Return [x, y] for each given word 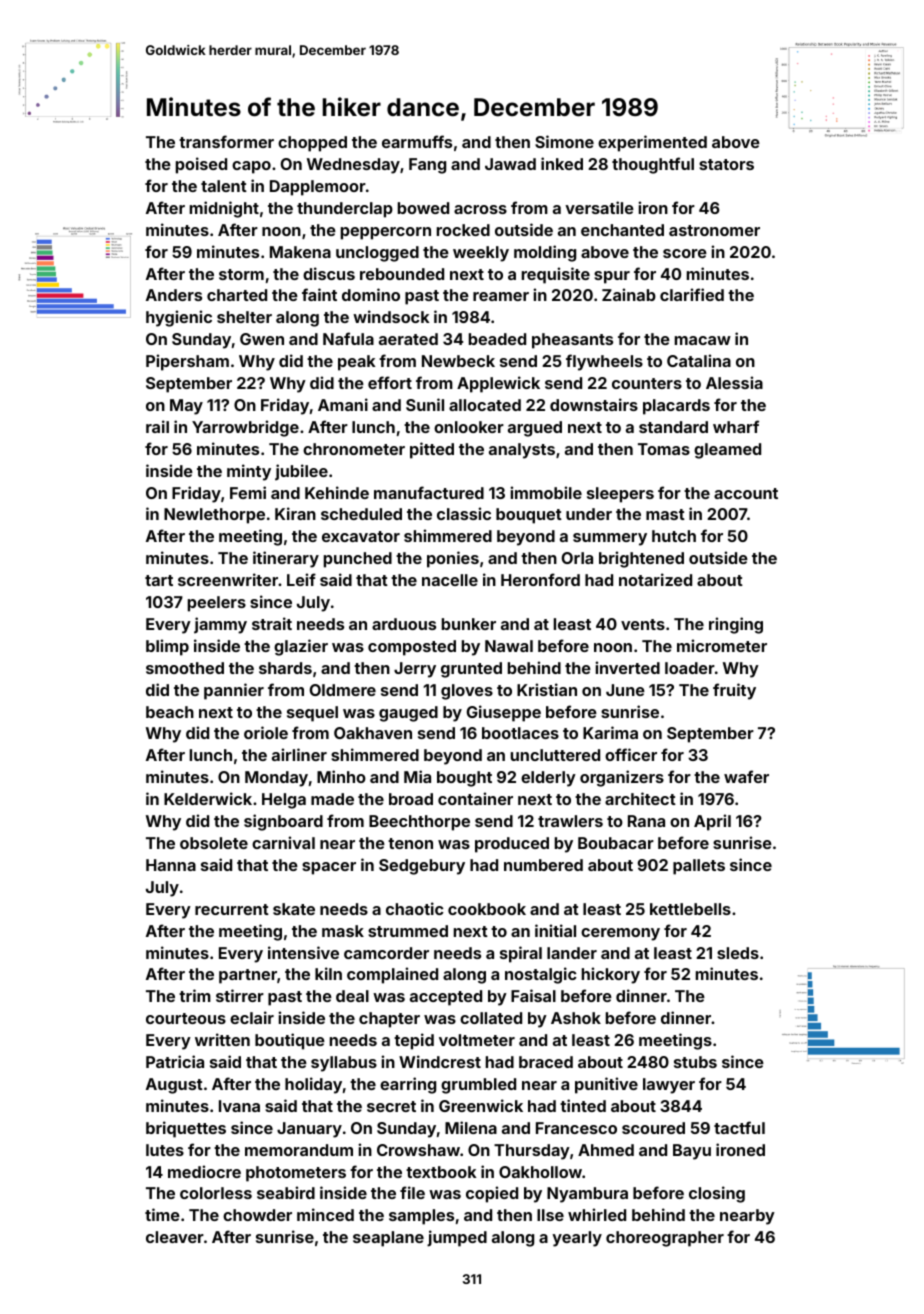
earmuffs [417, 141]
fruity [734, 691]
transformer [226, 141]
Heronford [540, 579]
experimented [652, 143]
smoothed [185, 668]
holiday [313, 1085]
